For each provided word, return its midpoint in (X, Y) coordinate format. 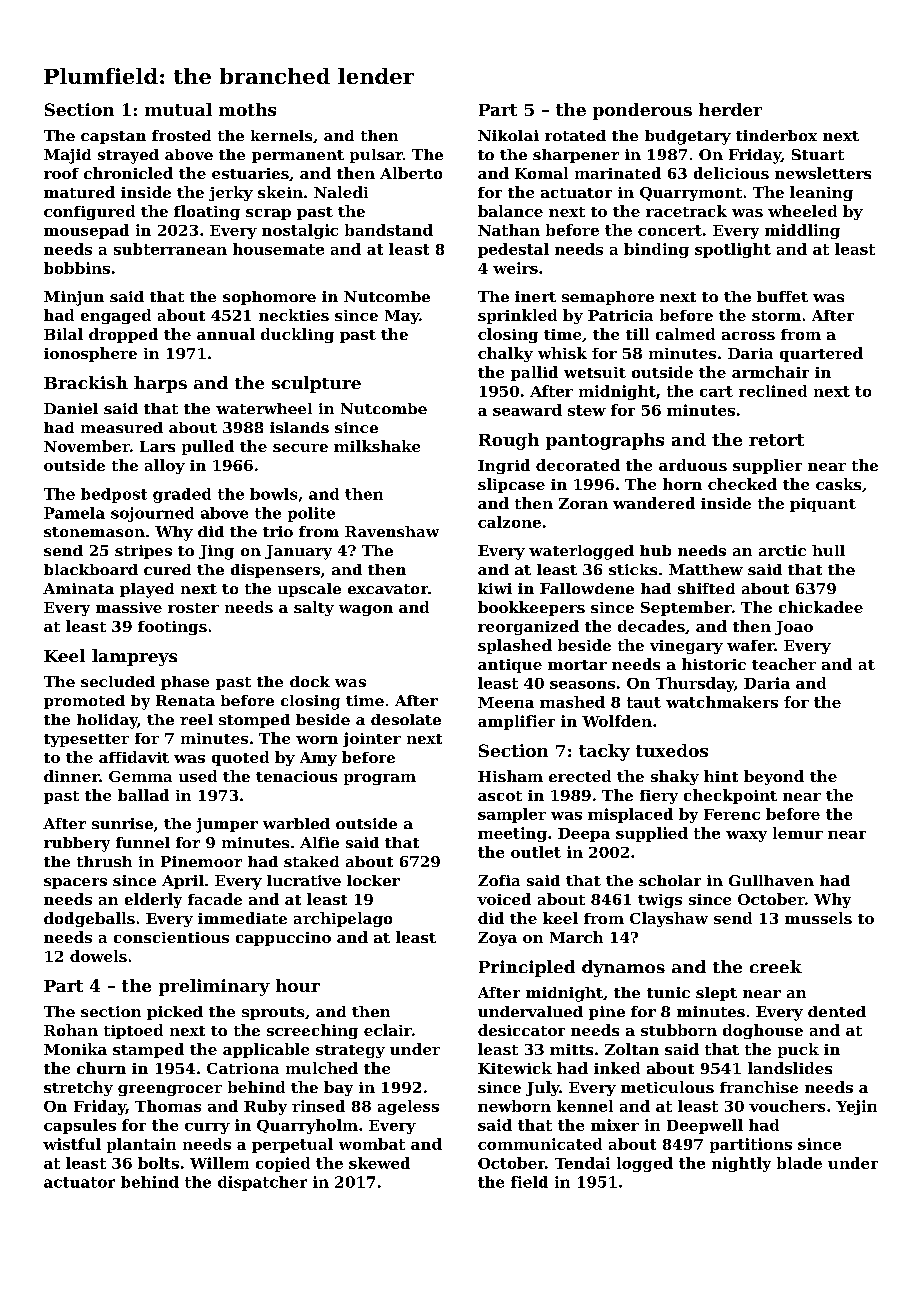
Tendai (582, 1163)
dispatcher (262, 1183)
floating (207, 212)
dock (310, 681)
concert (670, 230)
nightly (741, 1164)
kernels (281, 135)
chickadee (821, 607)
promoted (84, 702)
